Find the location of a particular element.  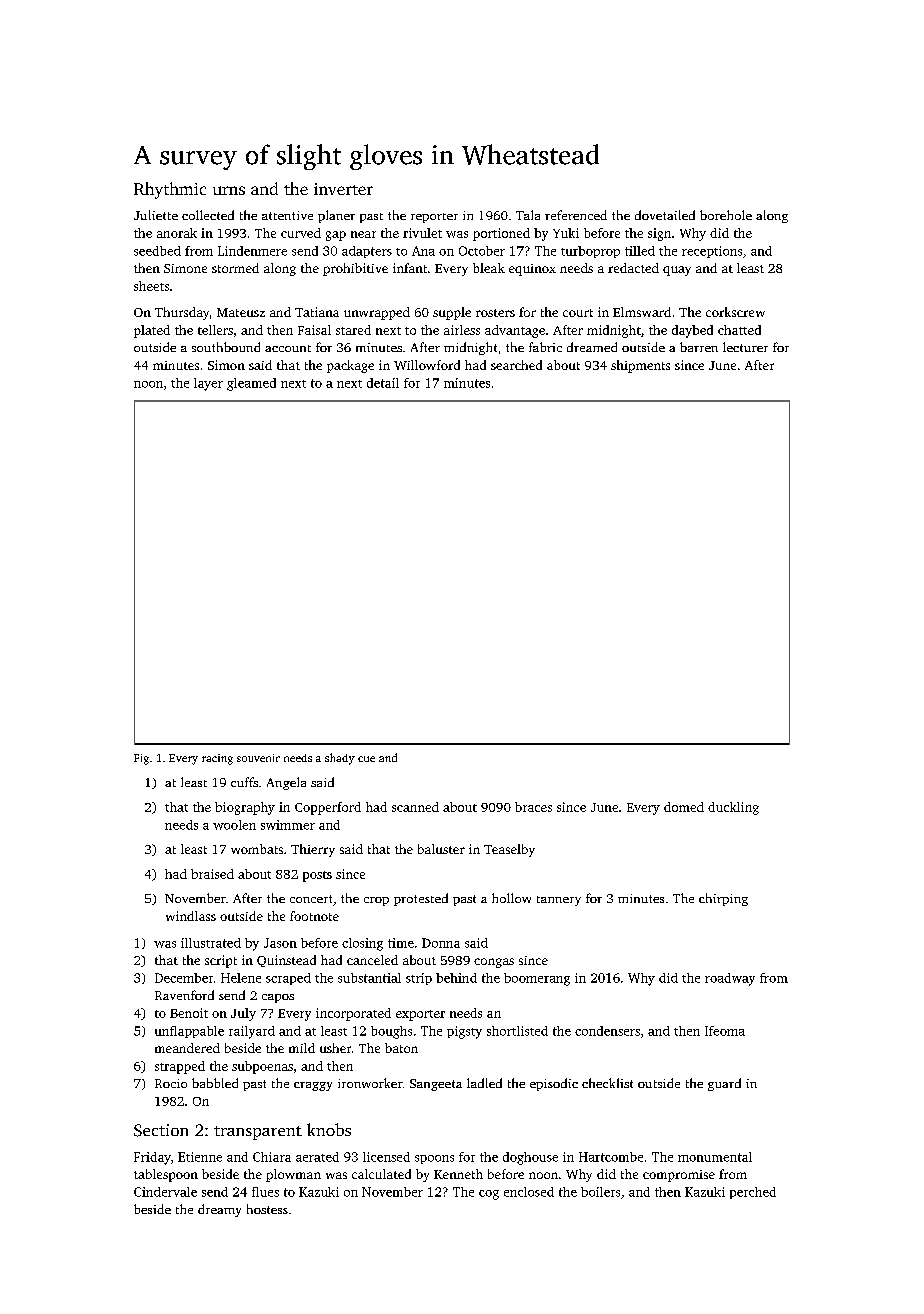

layer is located at coordinates (208, 384).
